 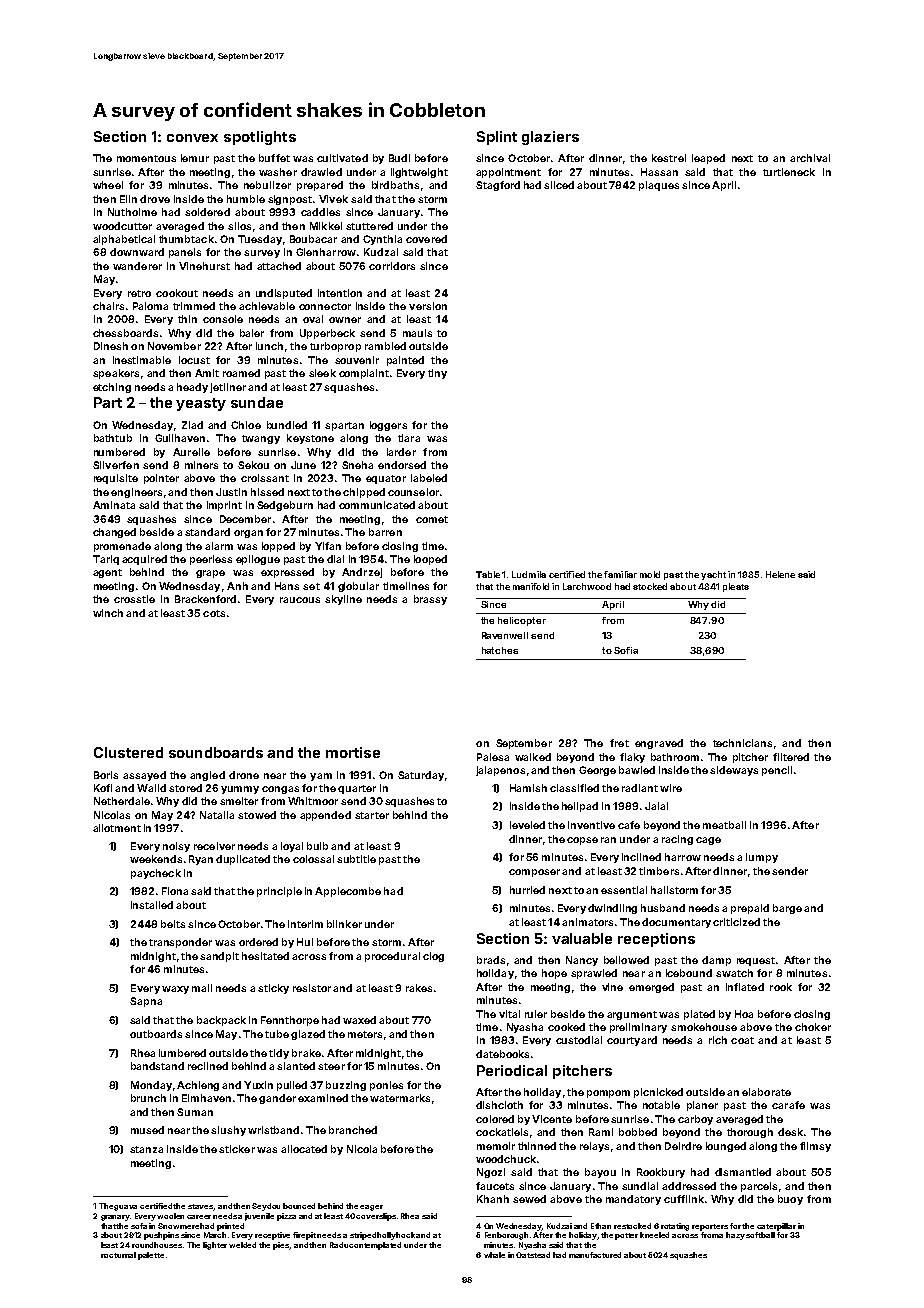 I want to click on Jalal, so click(x=656, y=806).
